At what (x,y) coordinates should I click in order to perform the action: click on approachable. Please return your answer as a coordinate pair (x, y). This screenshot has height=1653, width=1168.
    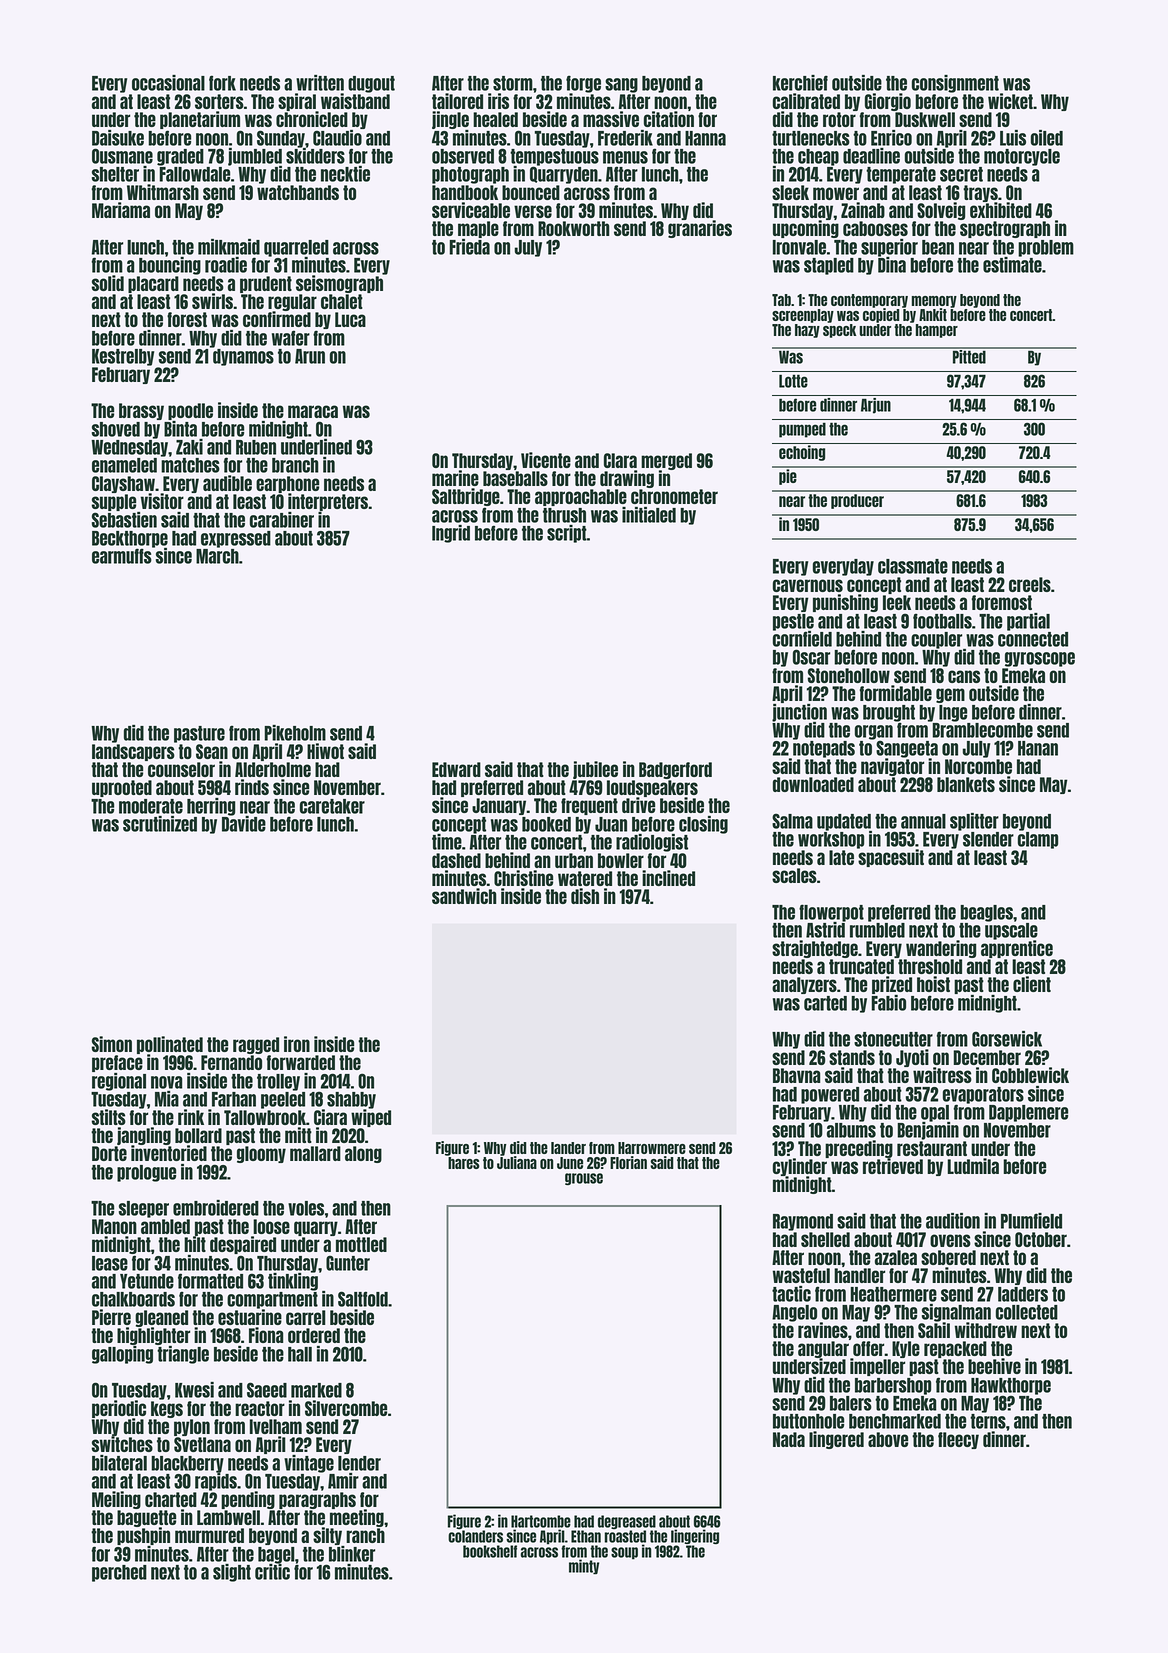
    Looking at the image, I should click on (581, 497).
